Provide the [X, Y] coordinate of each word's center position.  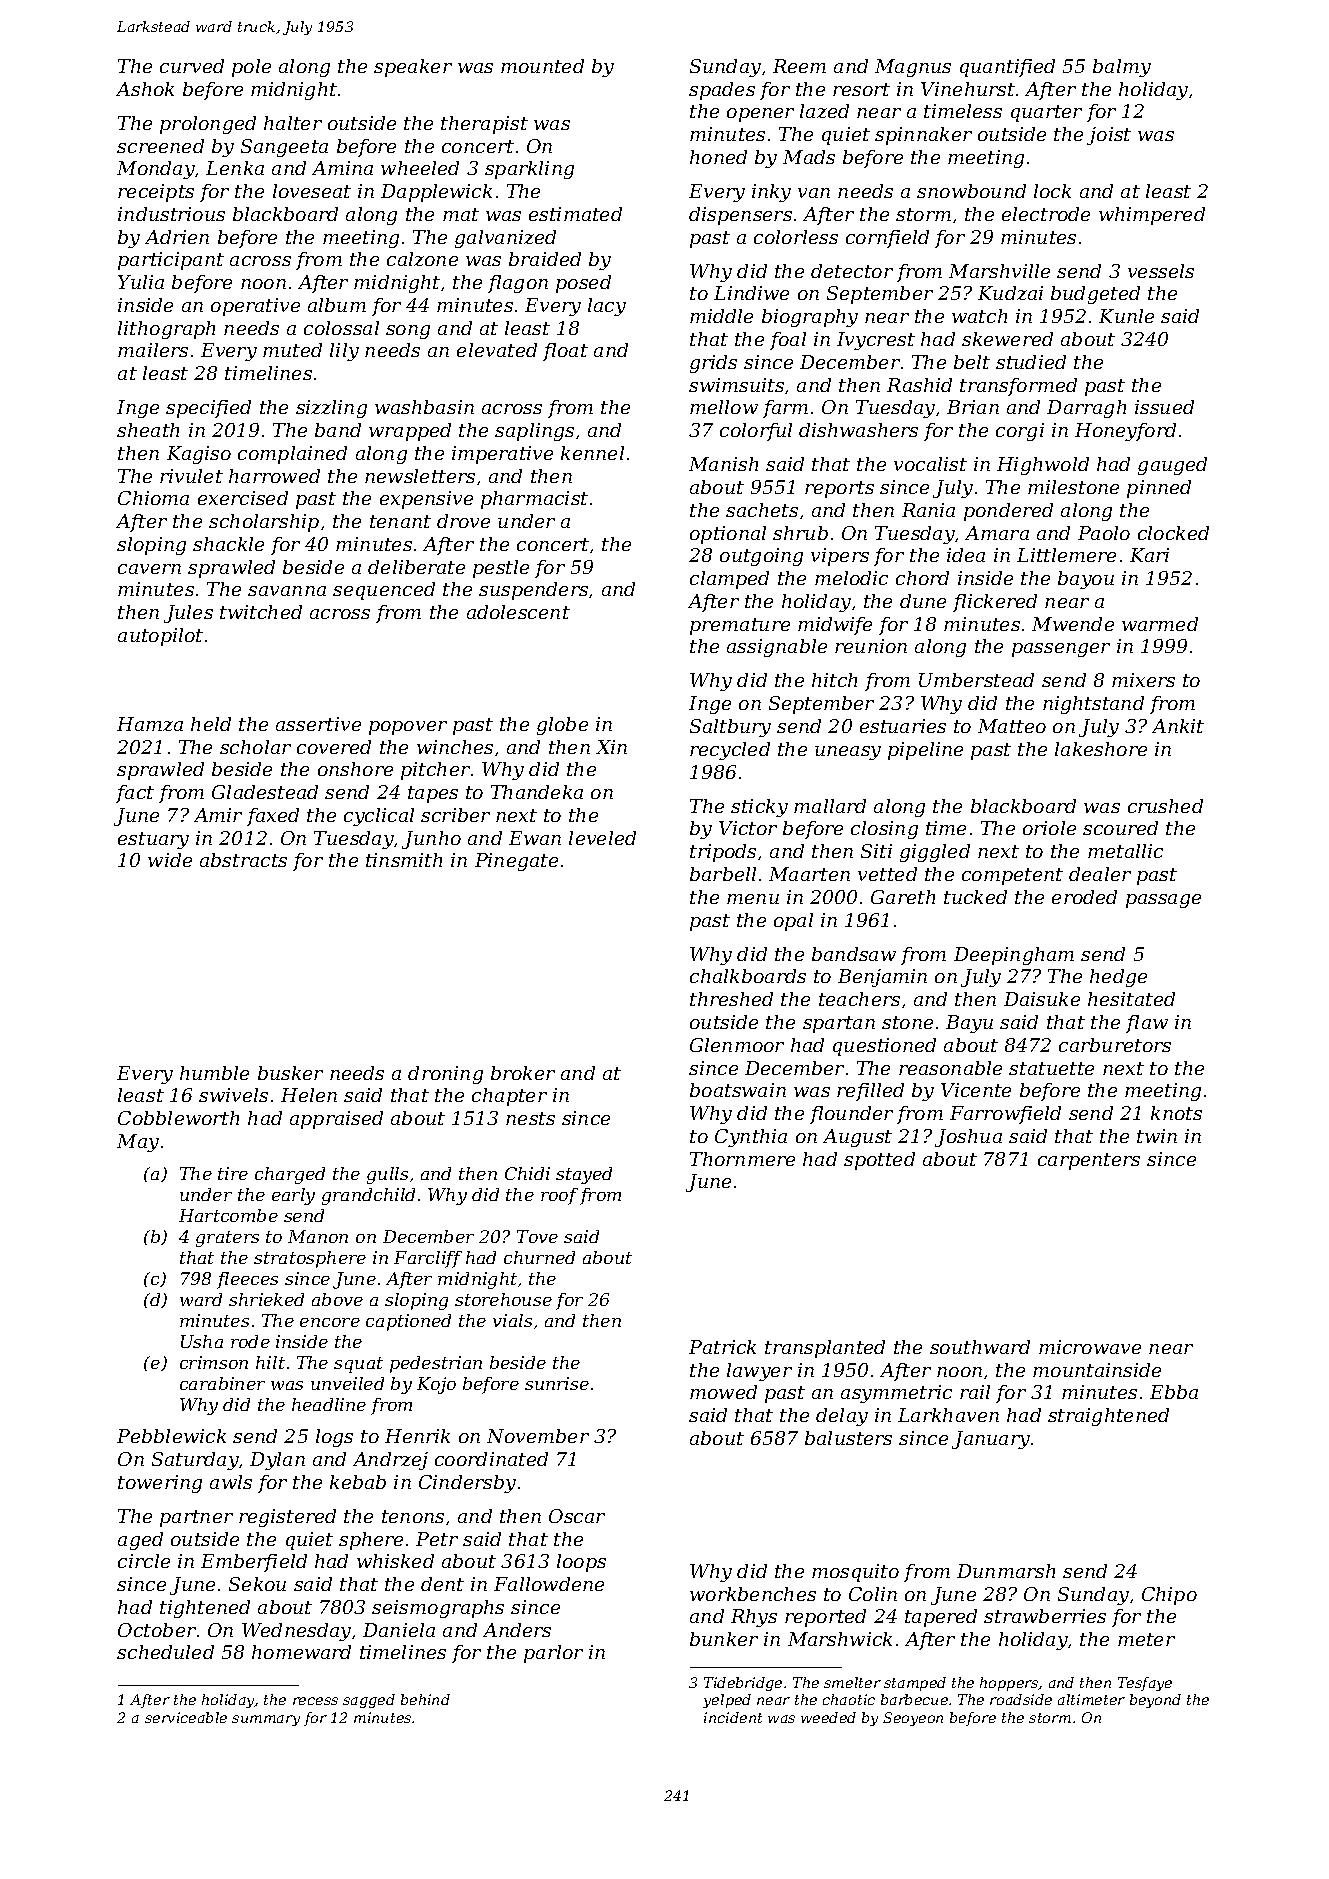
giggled [935, 853]
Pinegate [516, 862]
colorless [796, 237]
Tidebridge [743, 1684]
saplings [534, 432]
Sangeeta [284, 148]
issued [1164, 407]
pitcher [435, 771]
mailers [153, 350]
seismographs [438, 1609]
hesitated [1131, 999]
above [337, 1299]
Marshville [999, 271]
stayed [584, 1175]
